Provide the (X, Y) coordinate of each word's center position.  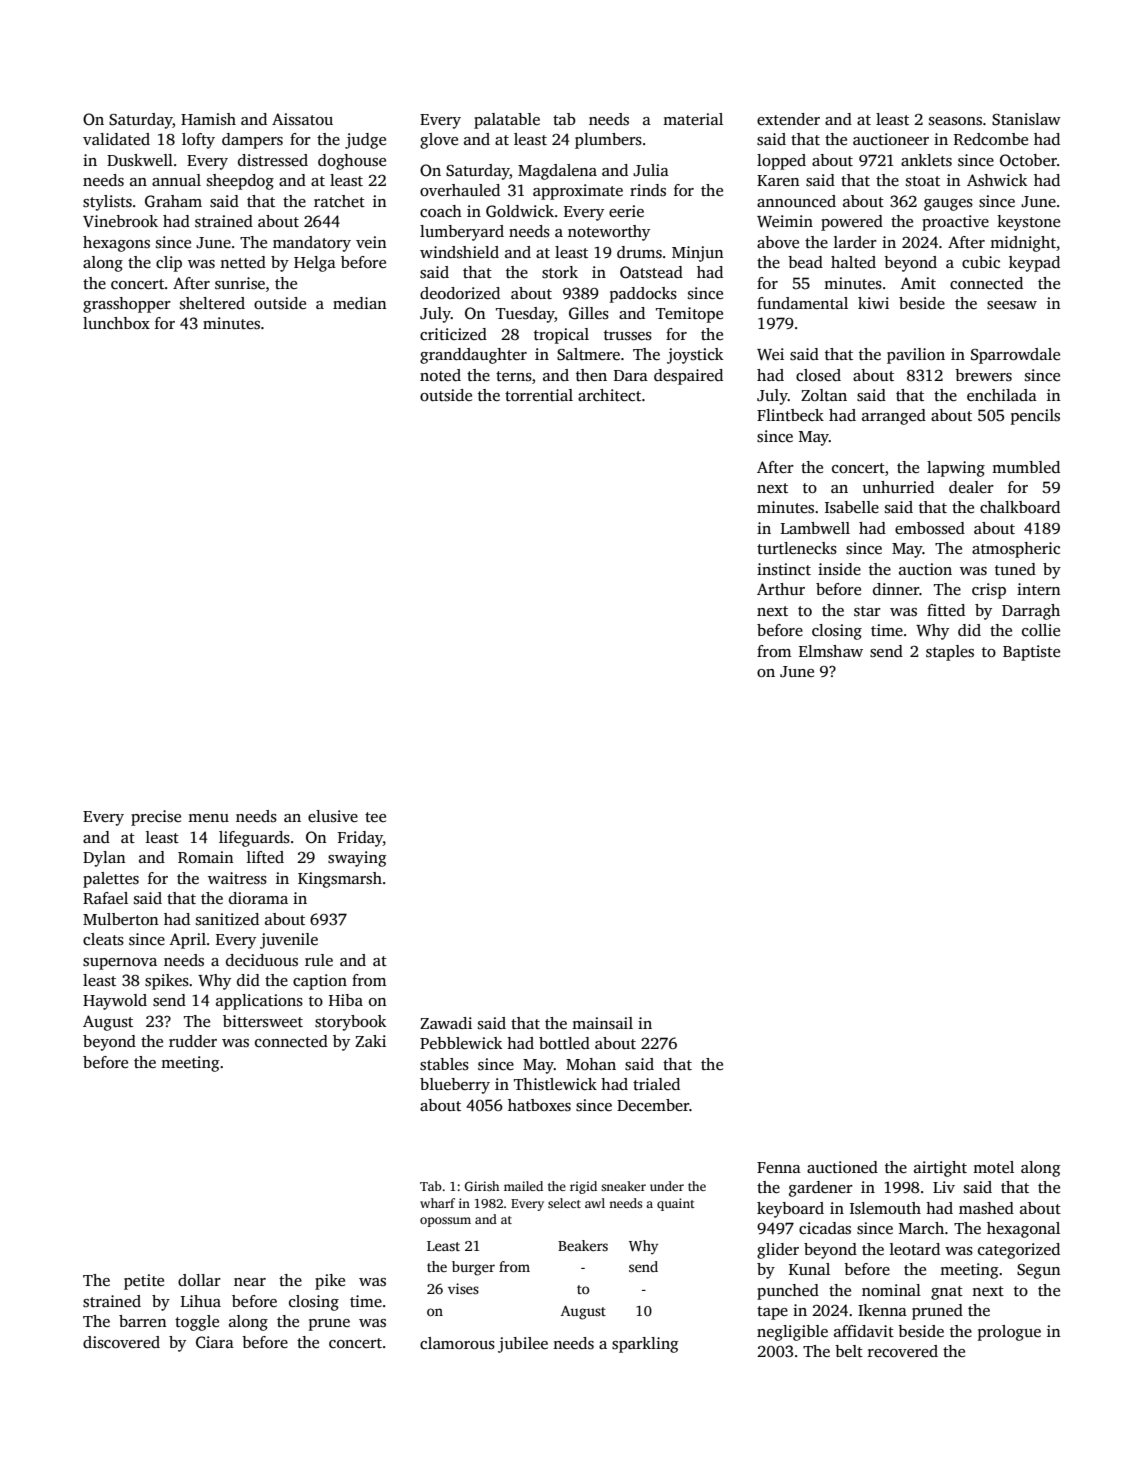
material (693, 119)
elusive (333, 816)
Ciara (215, 1342)
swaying (357, 859)
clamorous (457, 1343)
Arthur (781, 589)
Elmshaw (831, 651)
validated (116, 139)
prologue (1009, 1333)
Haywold (115, 1002)
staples (950, 653)
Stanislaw (1026, 119)
